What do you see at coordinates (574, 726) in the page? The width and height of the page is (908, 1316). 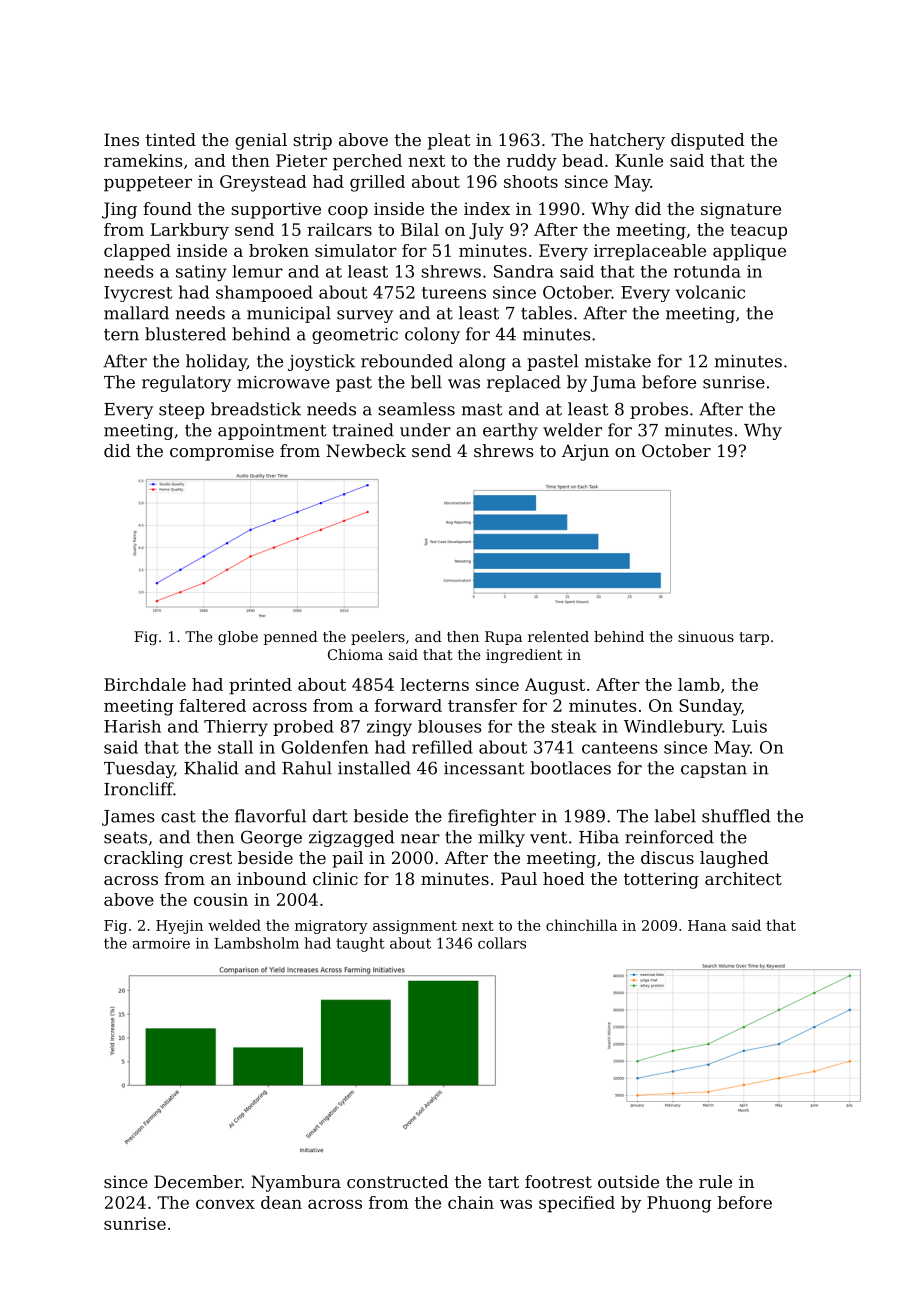 I see `steak` at bounding box center [574, 726].
